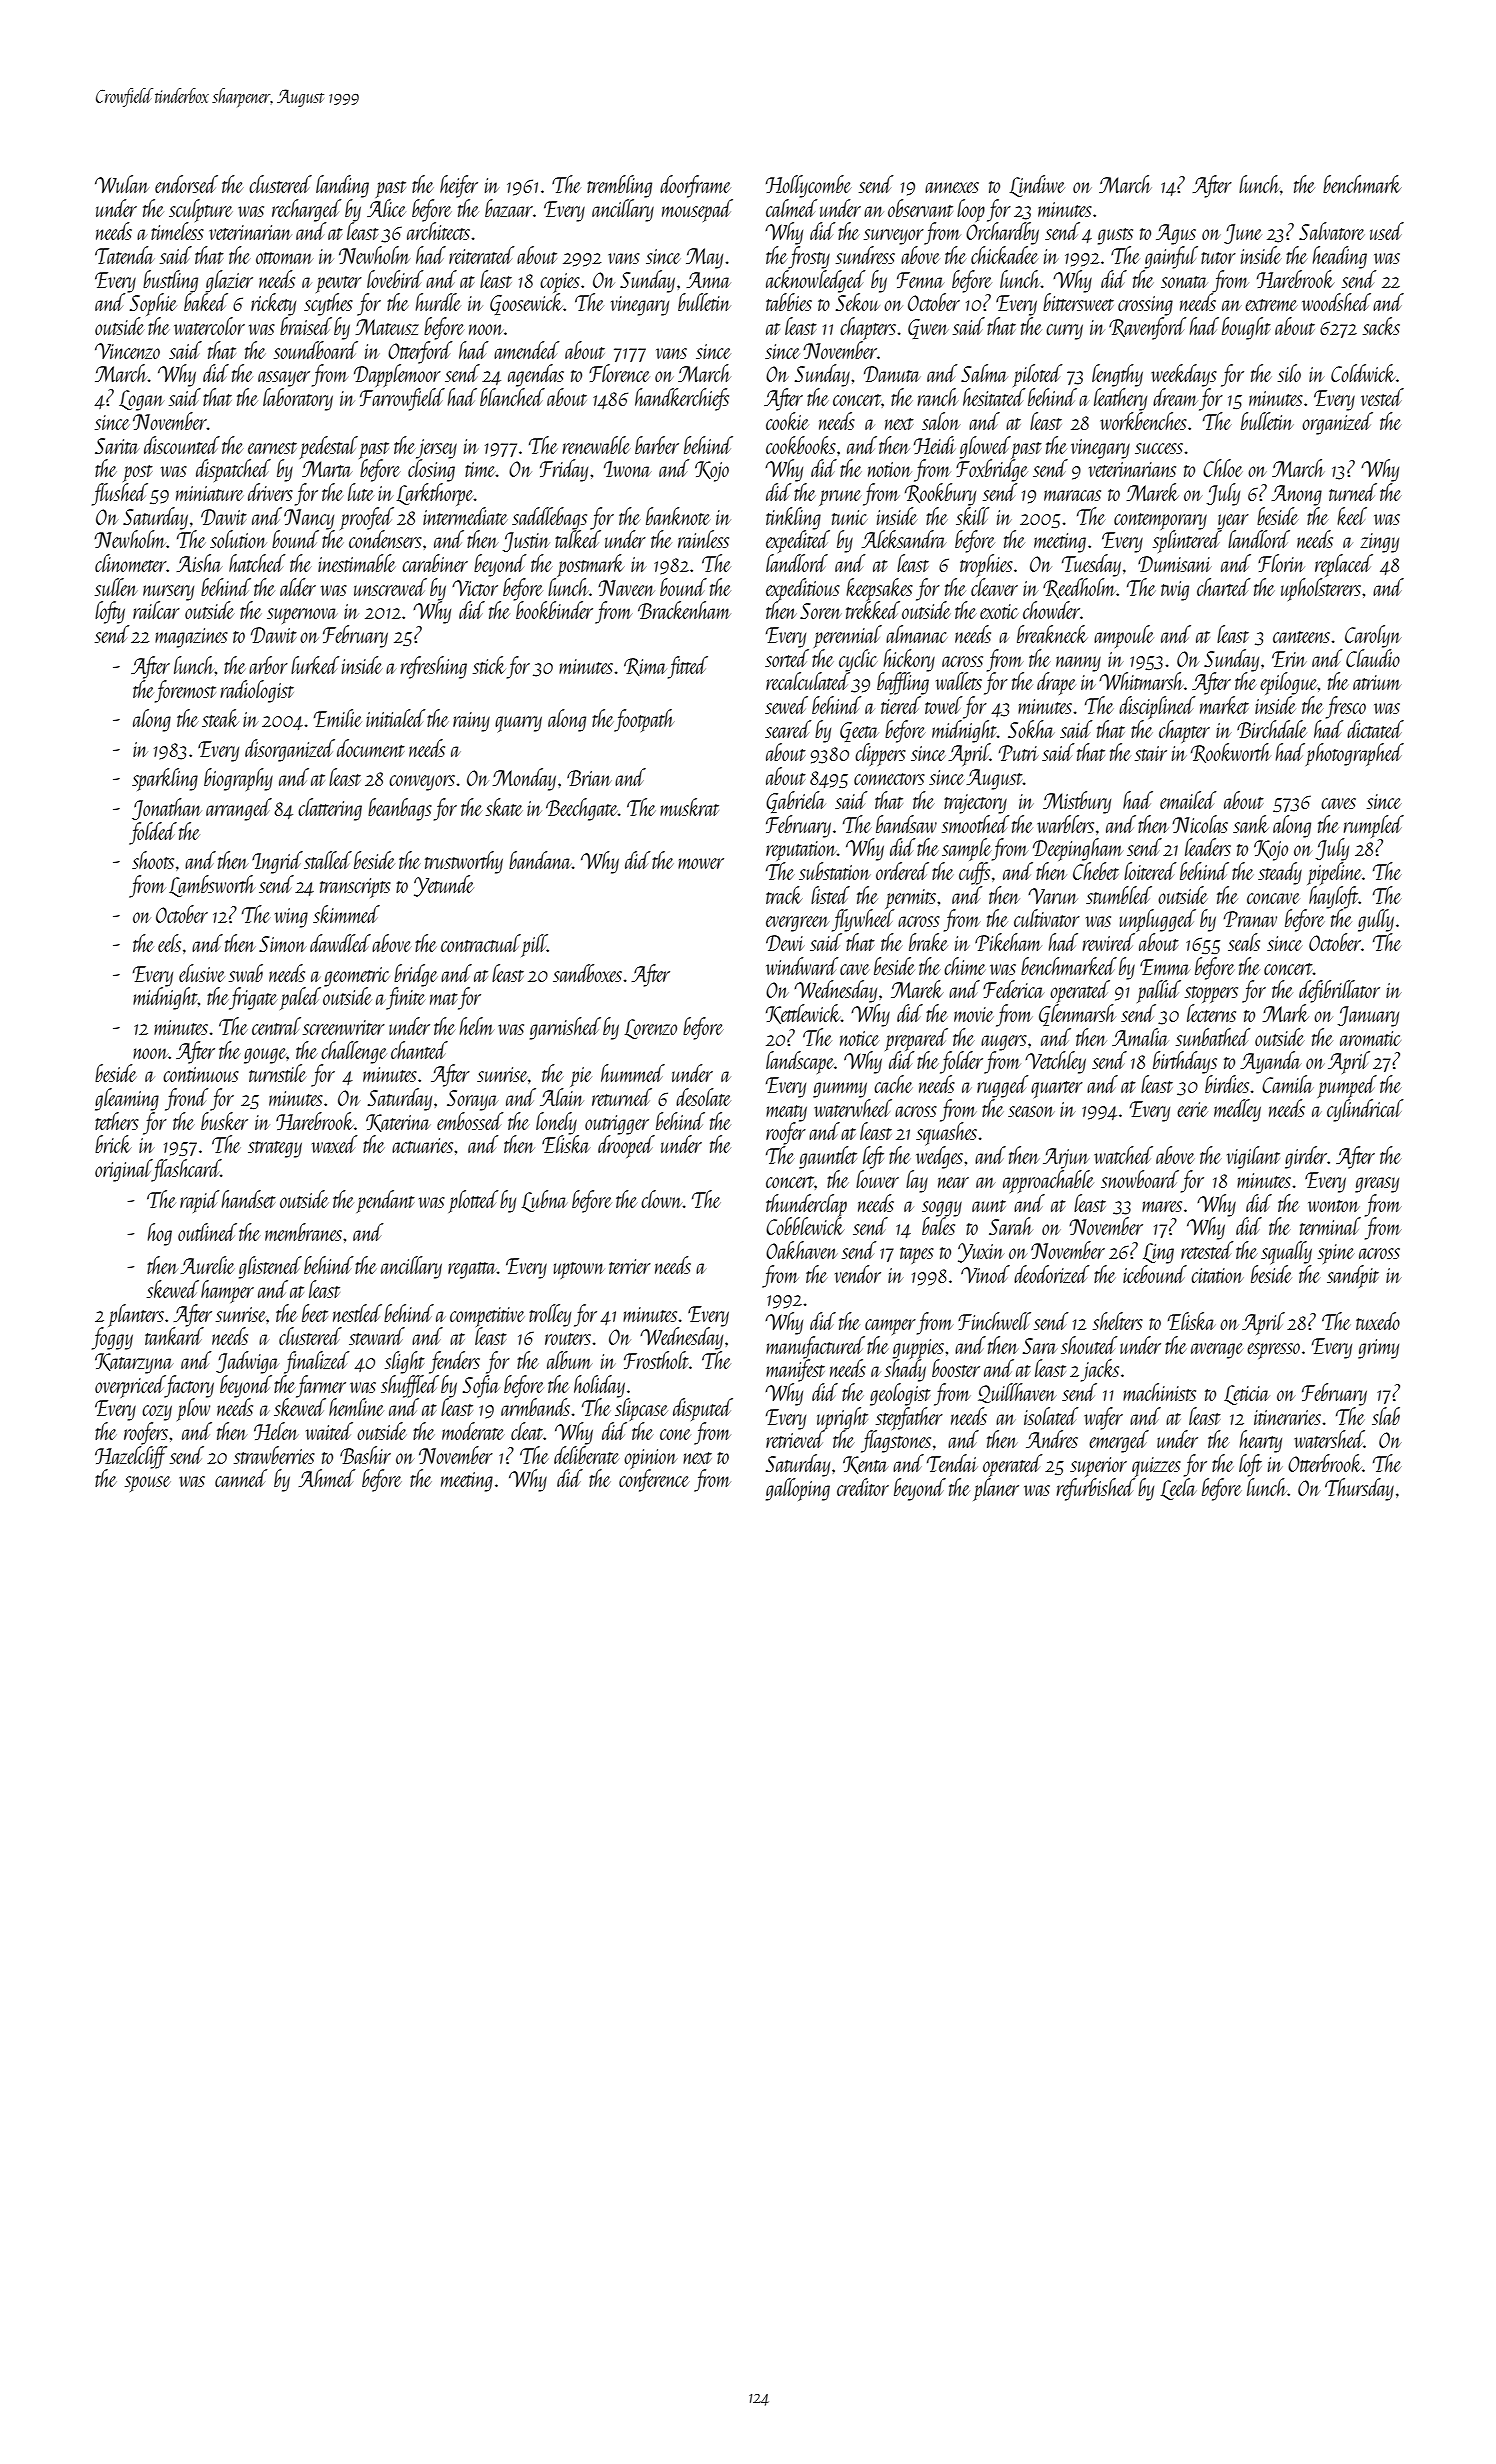 This page has height=2464, width=1496. I want to click on Fenna, so click(920, 280).
